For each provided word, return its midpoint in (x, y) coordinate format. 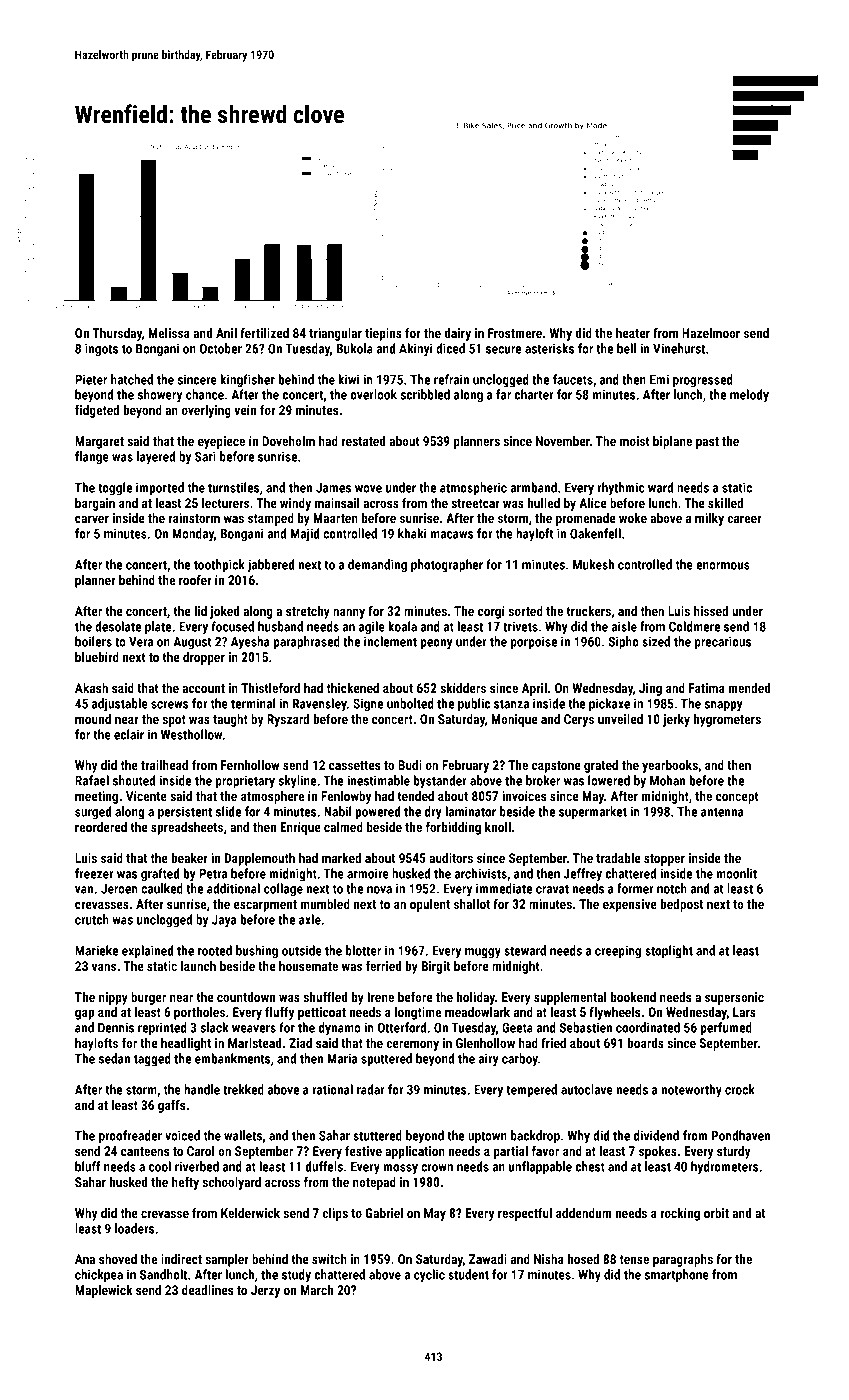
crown (437, 1168)
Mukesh (593, 564)
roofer (195, 579)
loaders (134, 1228)
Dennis (116, 1027)
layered (156, 458)
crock (740, 1089)
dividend (656, 1135)
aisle (624, 626)
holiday (476, 998)
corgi (491, 612)
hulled (544, 503)
